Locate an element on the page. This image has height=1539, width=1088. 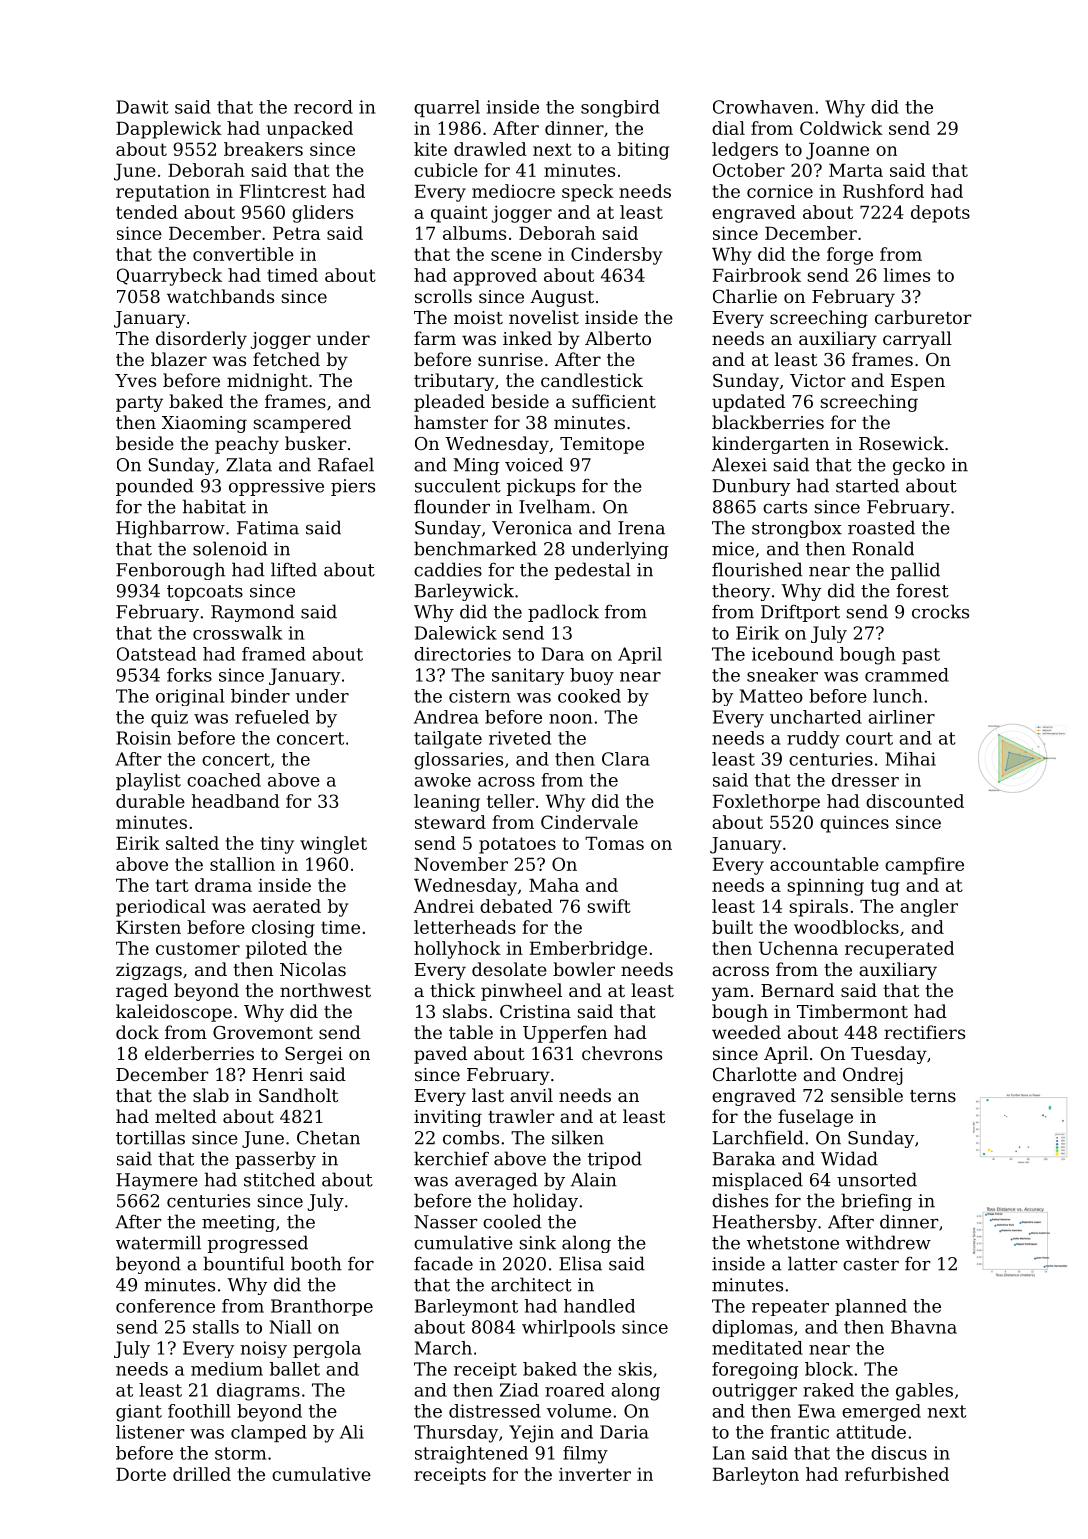
Coldwick is located at coordinates (841, 128).
